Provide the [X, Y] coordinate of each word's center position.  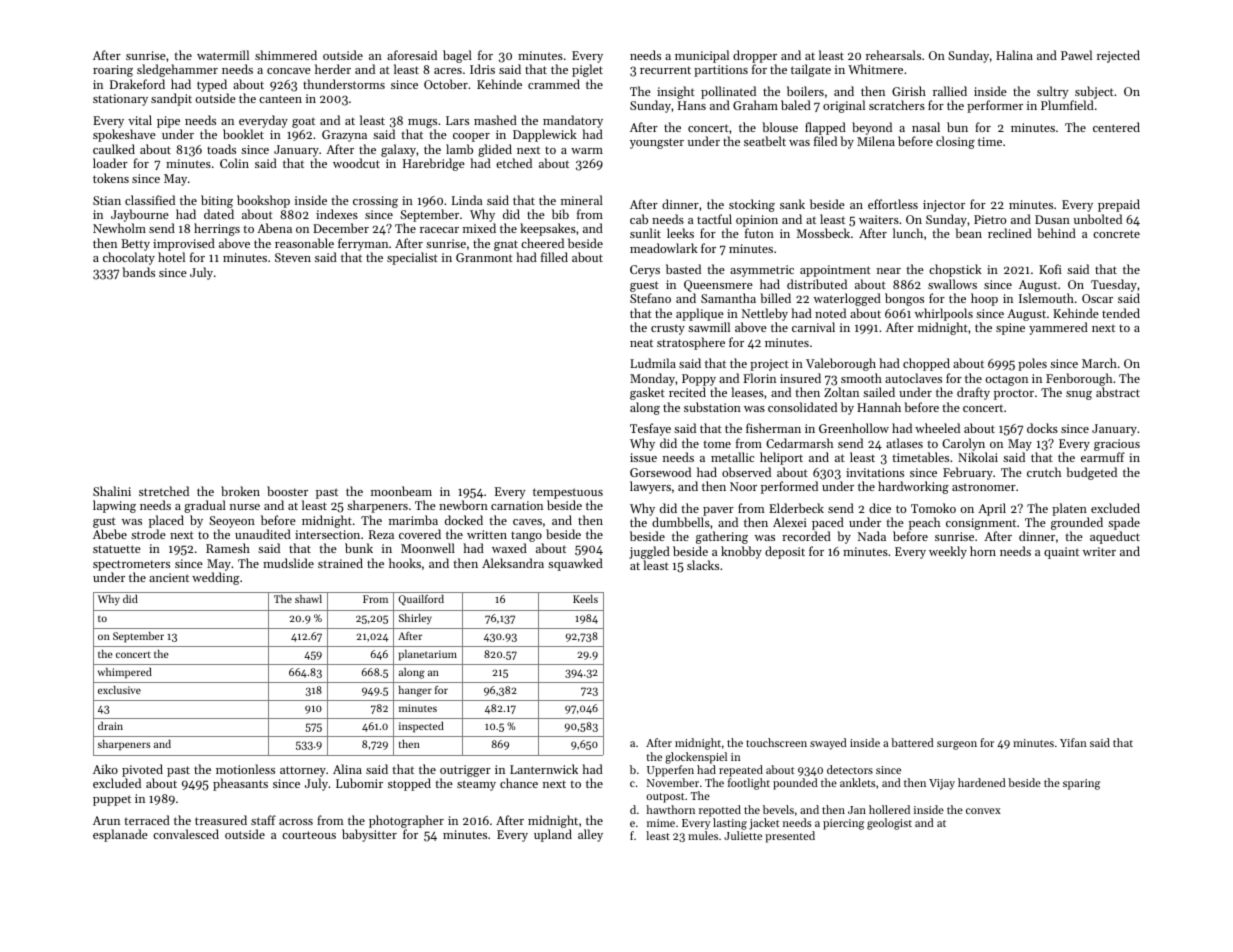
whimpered [125, 673]
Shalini [112, 491]
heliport [781, 458]
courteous [309, 835]
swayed [828, 744]
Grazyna [344, 136]
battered [912, 742]
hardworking [913, 487]
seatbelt [765, 141]
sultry [1053, 92]
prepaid [1119, 205]
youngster [657, 143]
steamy [476, 785]
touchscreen [776, 742]
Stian [107, 200]
